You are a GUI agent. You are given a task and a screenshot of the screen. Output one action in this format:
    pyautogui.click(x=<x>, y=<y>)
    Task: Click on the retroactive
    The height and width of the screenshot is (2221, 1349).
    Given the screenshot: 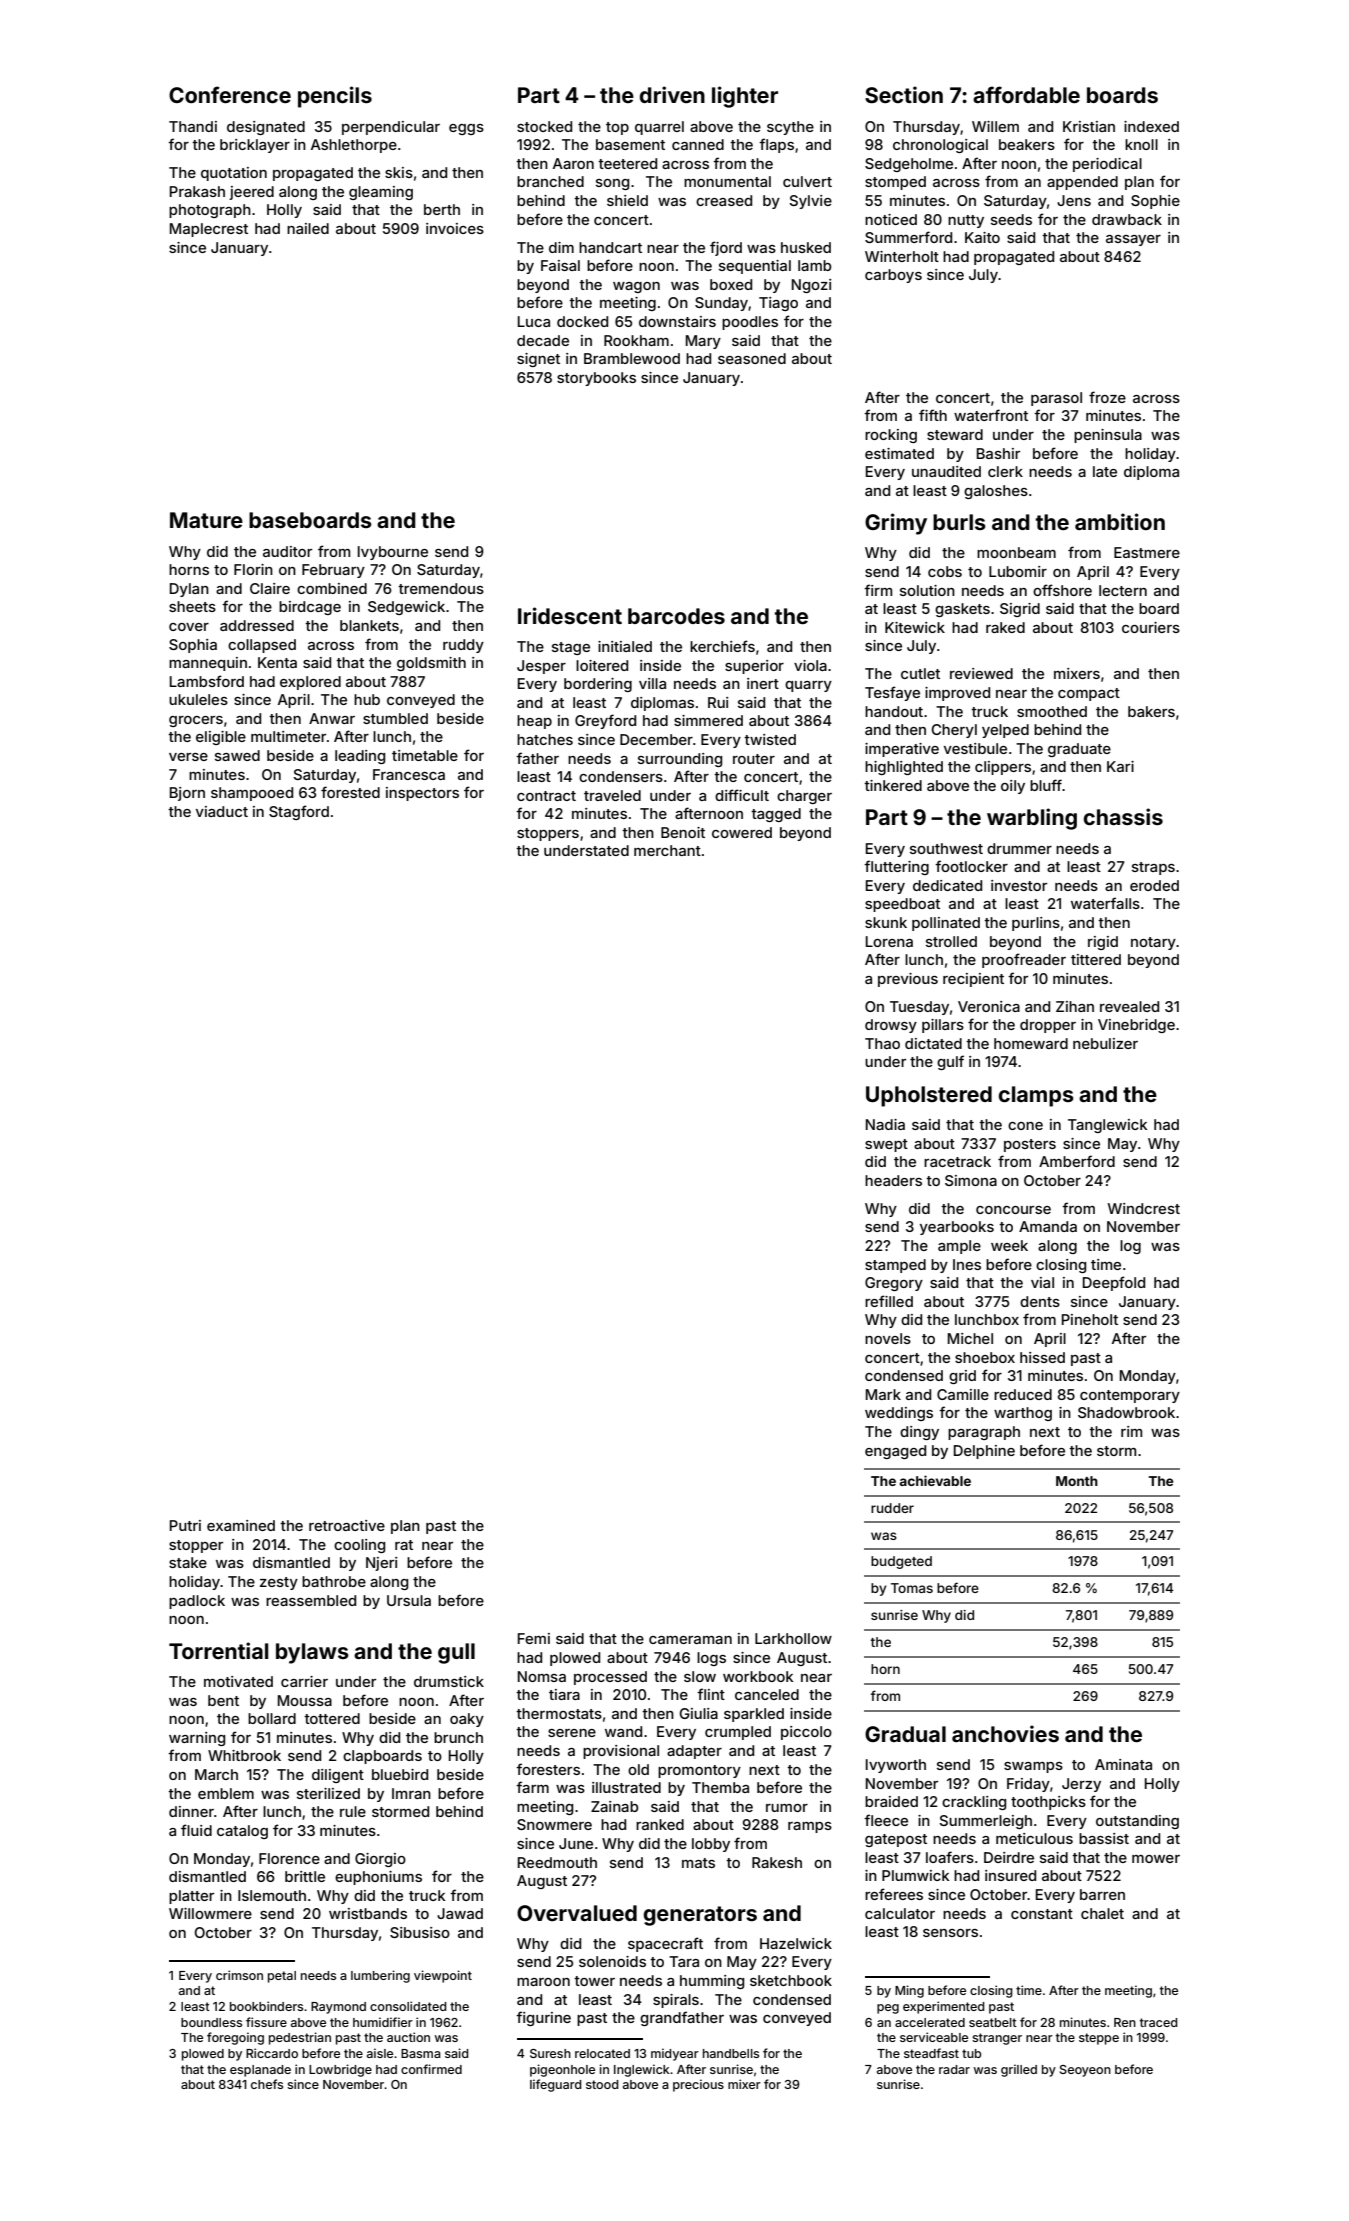 What is the action you would take?
    pyautogui.click(x=347, y=1525)
